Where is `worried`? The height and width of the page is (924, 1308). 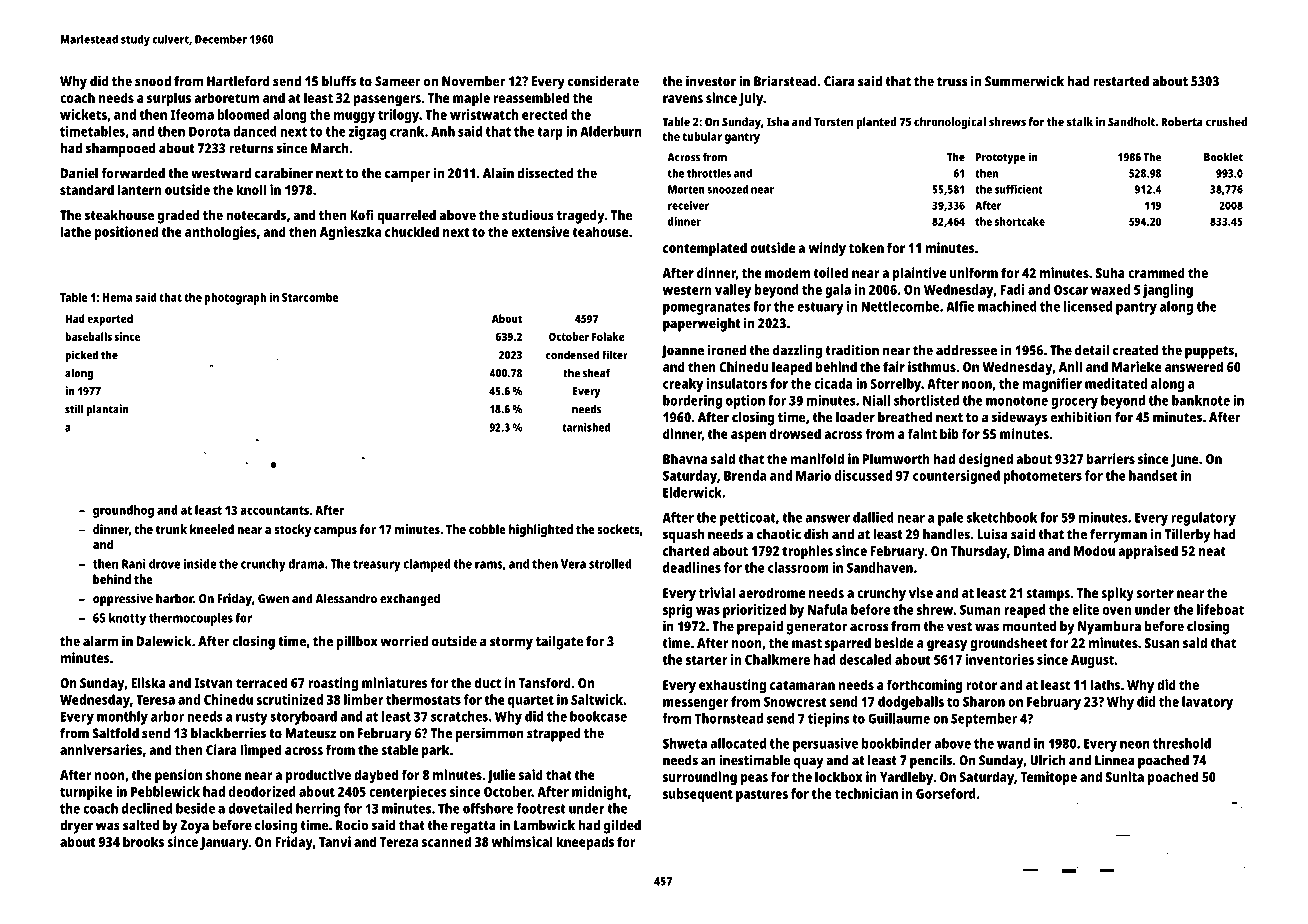
worried is located at coordinates (404, 641).
